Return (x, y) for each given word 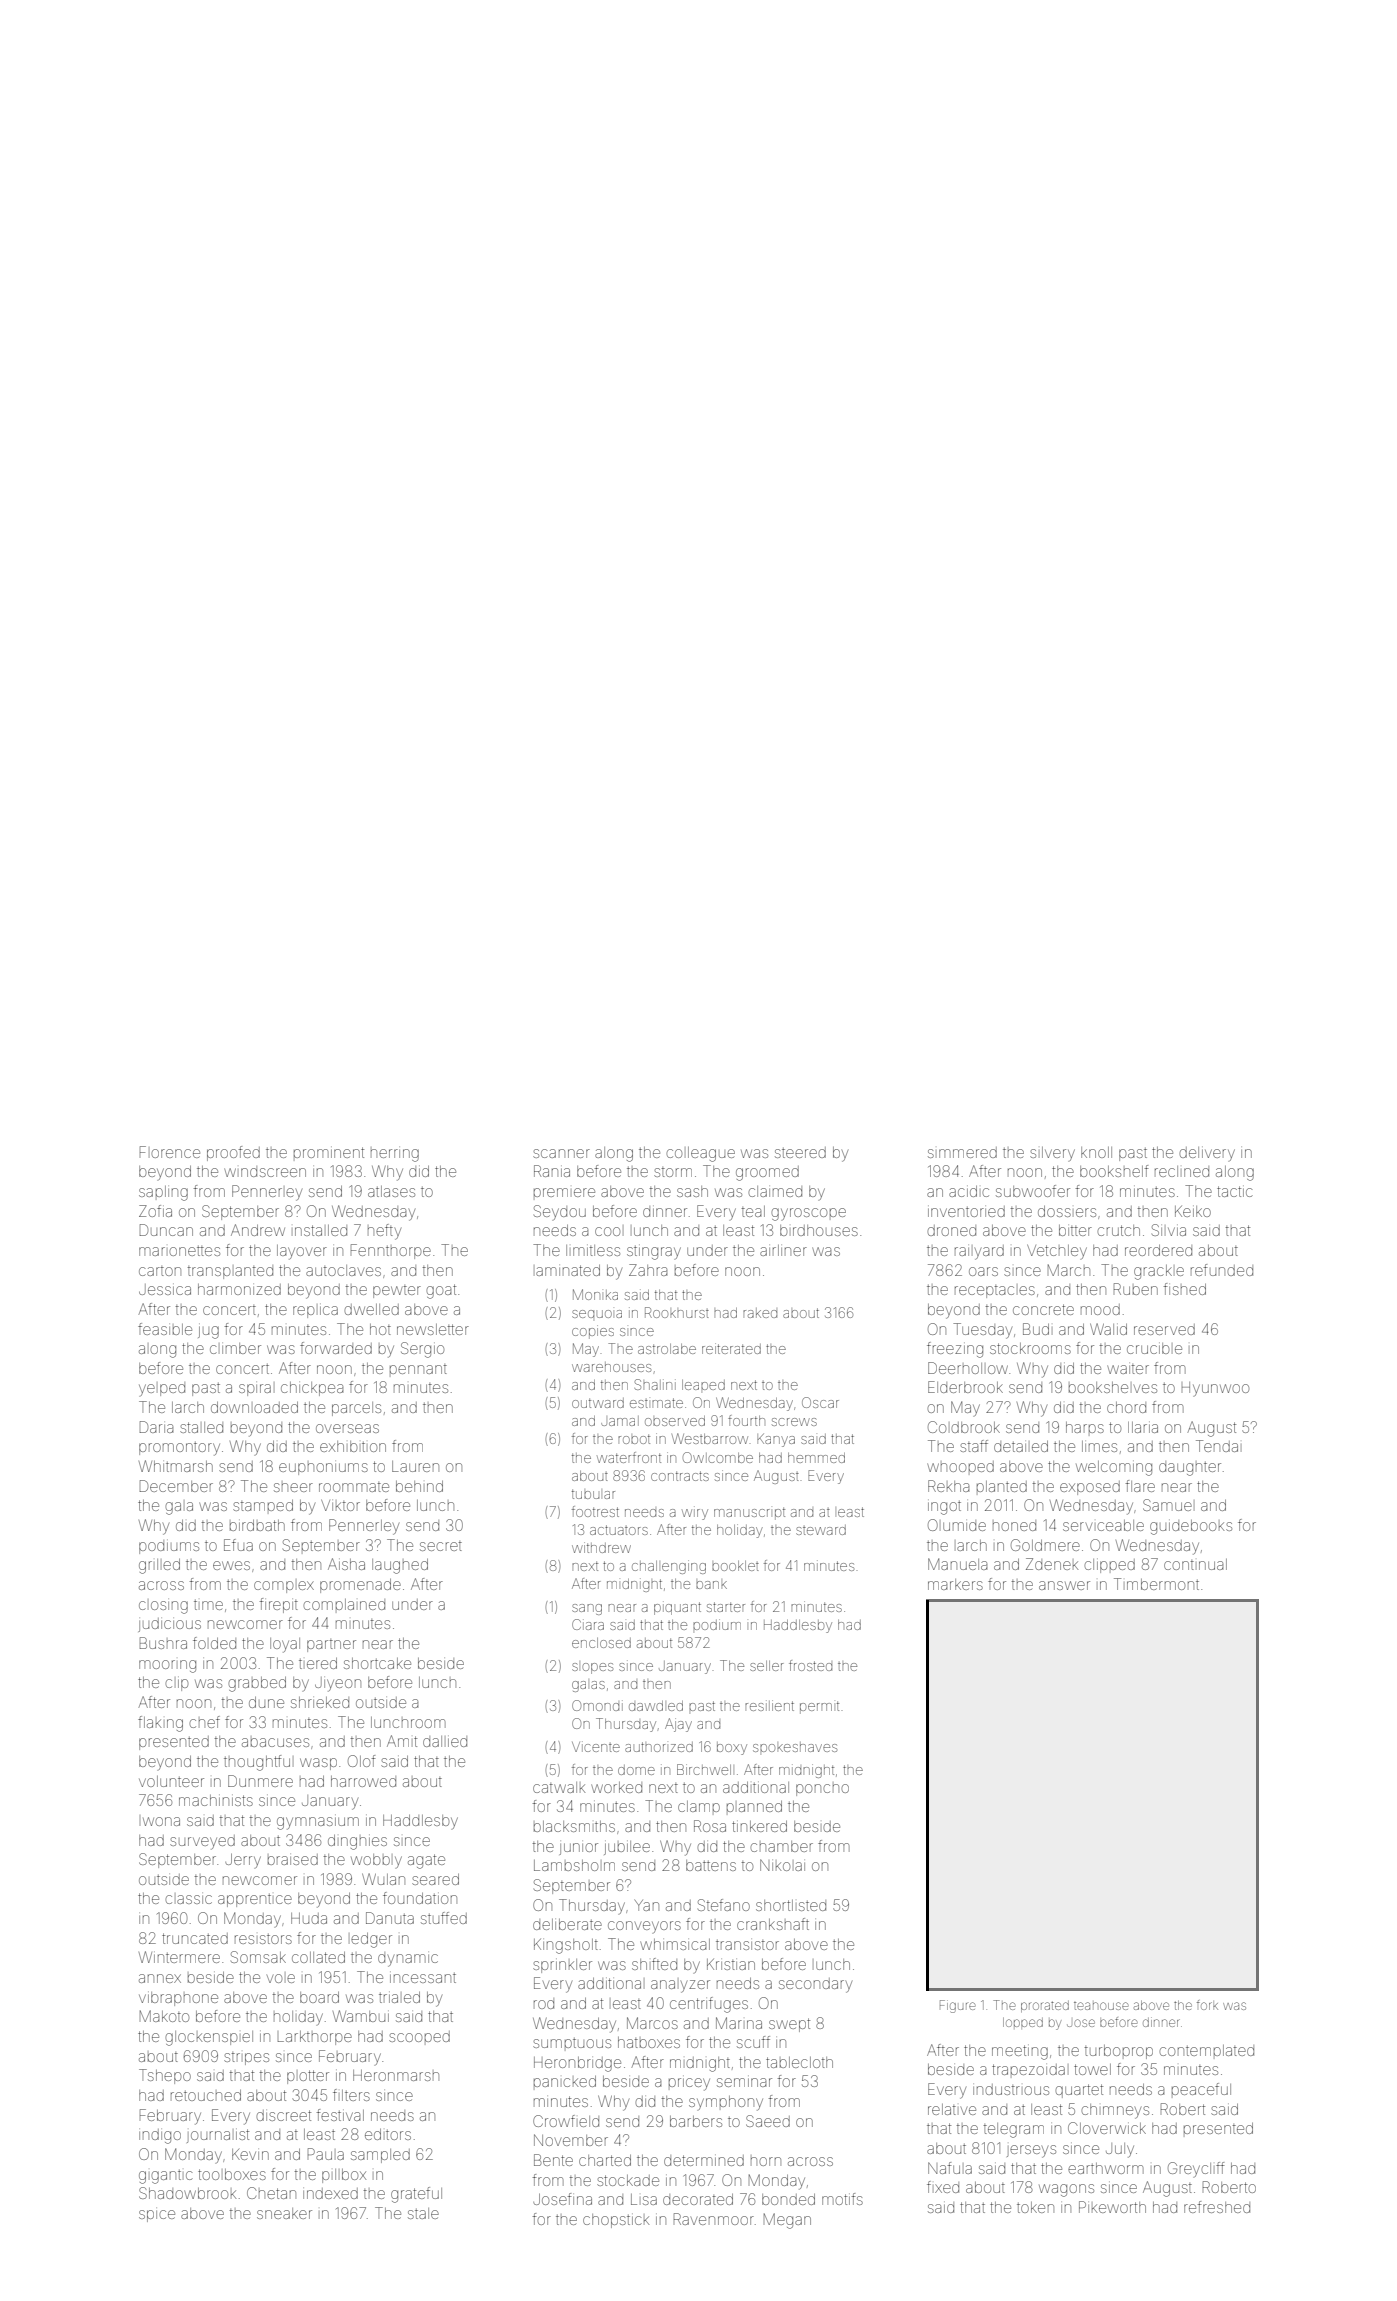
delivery (1207, 1154)
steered (800, 1152)
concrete (1043, 1309)
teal (753, 1211)
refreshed (1217, 2207)
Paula (326, 2154)
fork (1207, 2005)
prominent (329, 1152)
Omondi (597, 1705)
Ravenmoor (713, 2219)
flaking (160, 1724)
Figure (958, 2006)
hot (380, 1329)
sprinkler (562, 1966)
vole (281, 1978)
